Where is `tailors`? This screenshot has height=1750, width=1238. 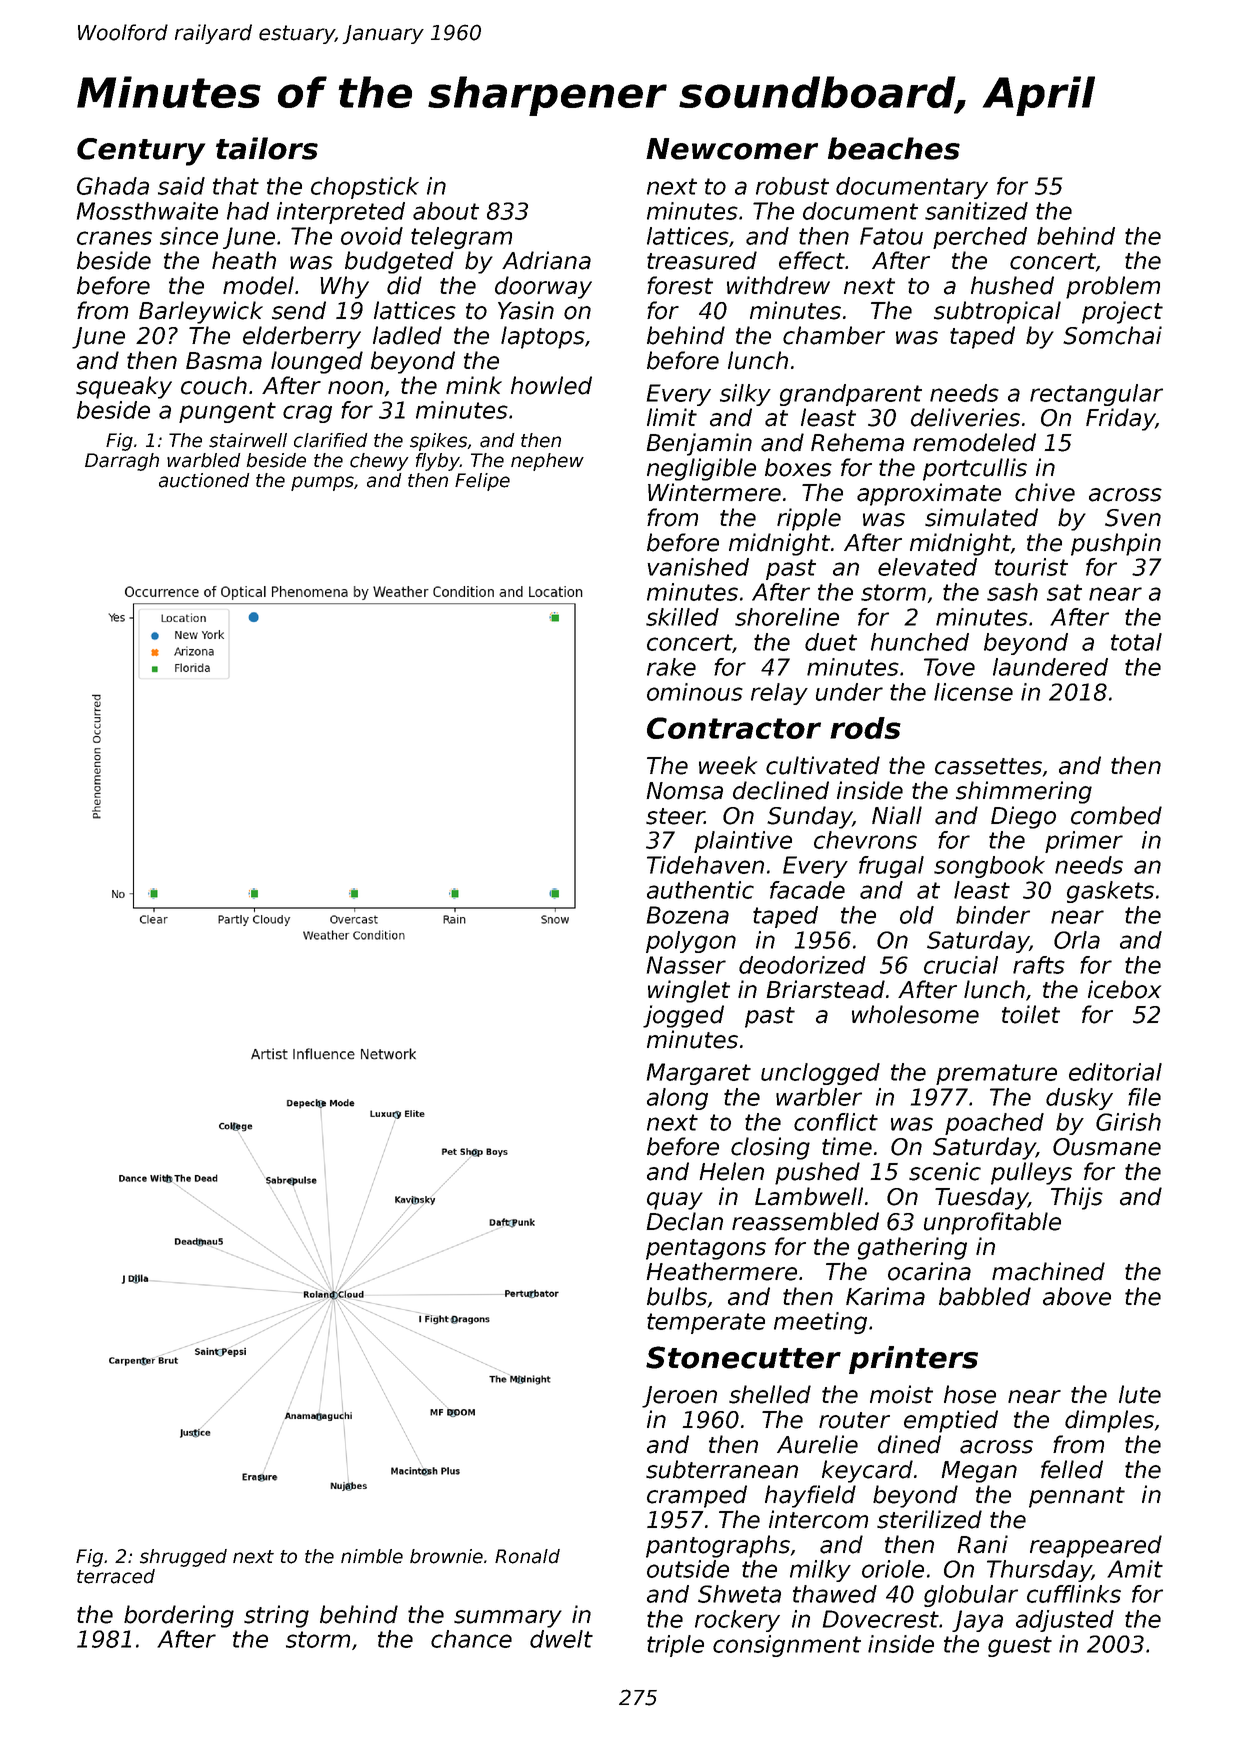 tailors is located at coordinates (267, 148).
